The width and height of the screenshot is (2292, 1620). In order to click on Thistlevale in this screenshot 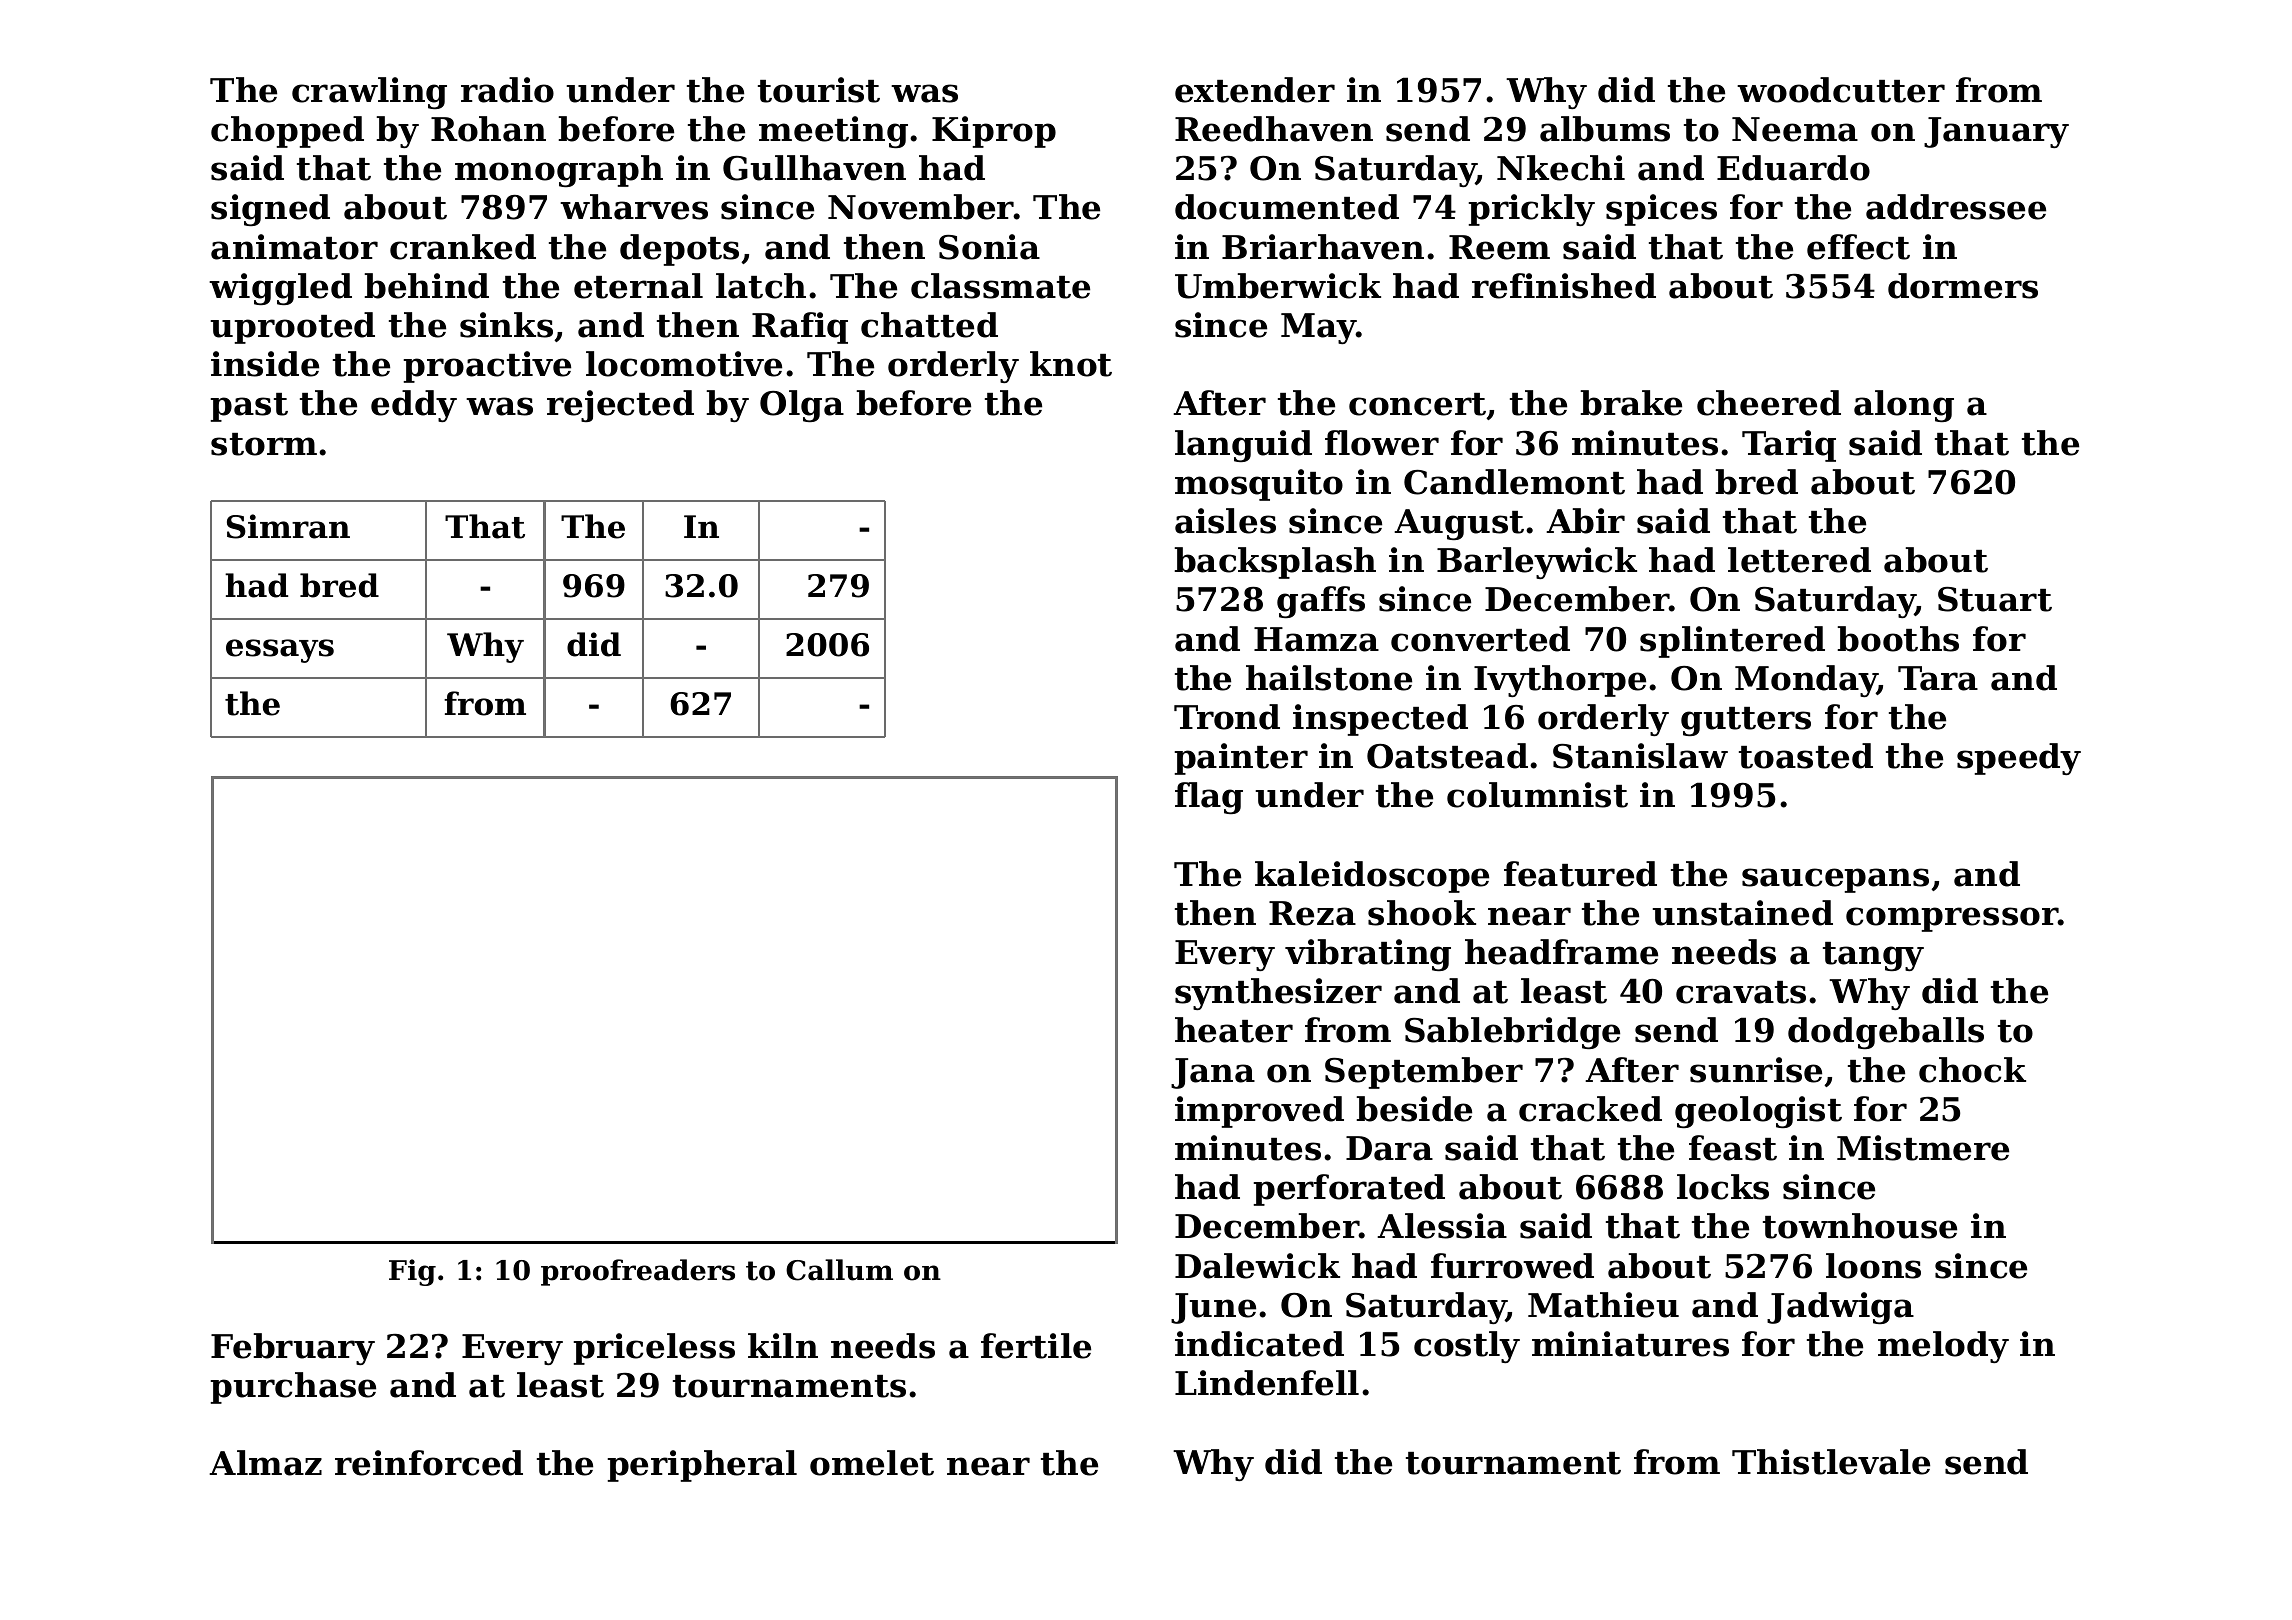, I will do `click(1831, 1462)`.
